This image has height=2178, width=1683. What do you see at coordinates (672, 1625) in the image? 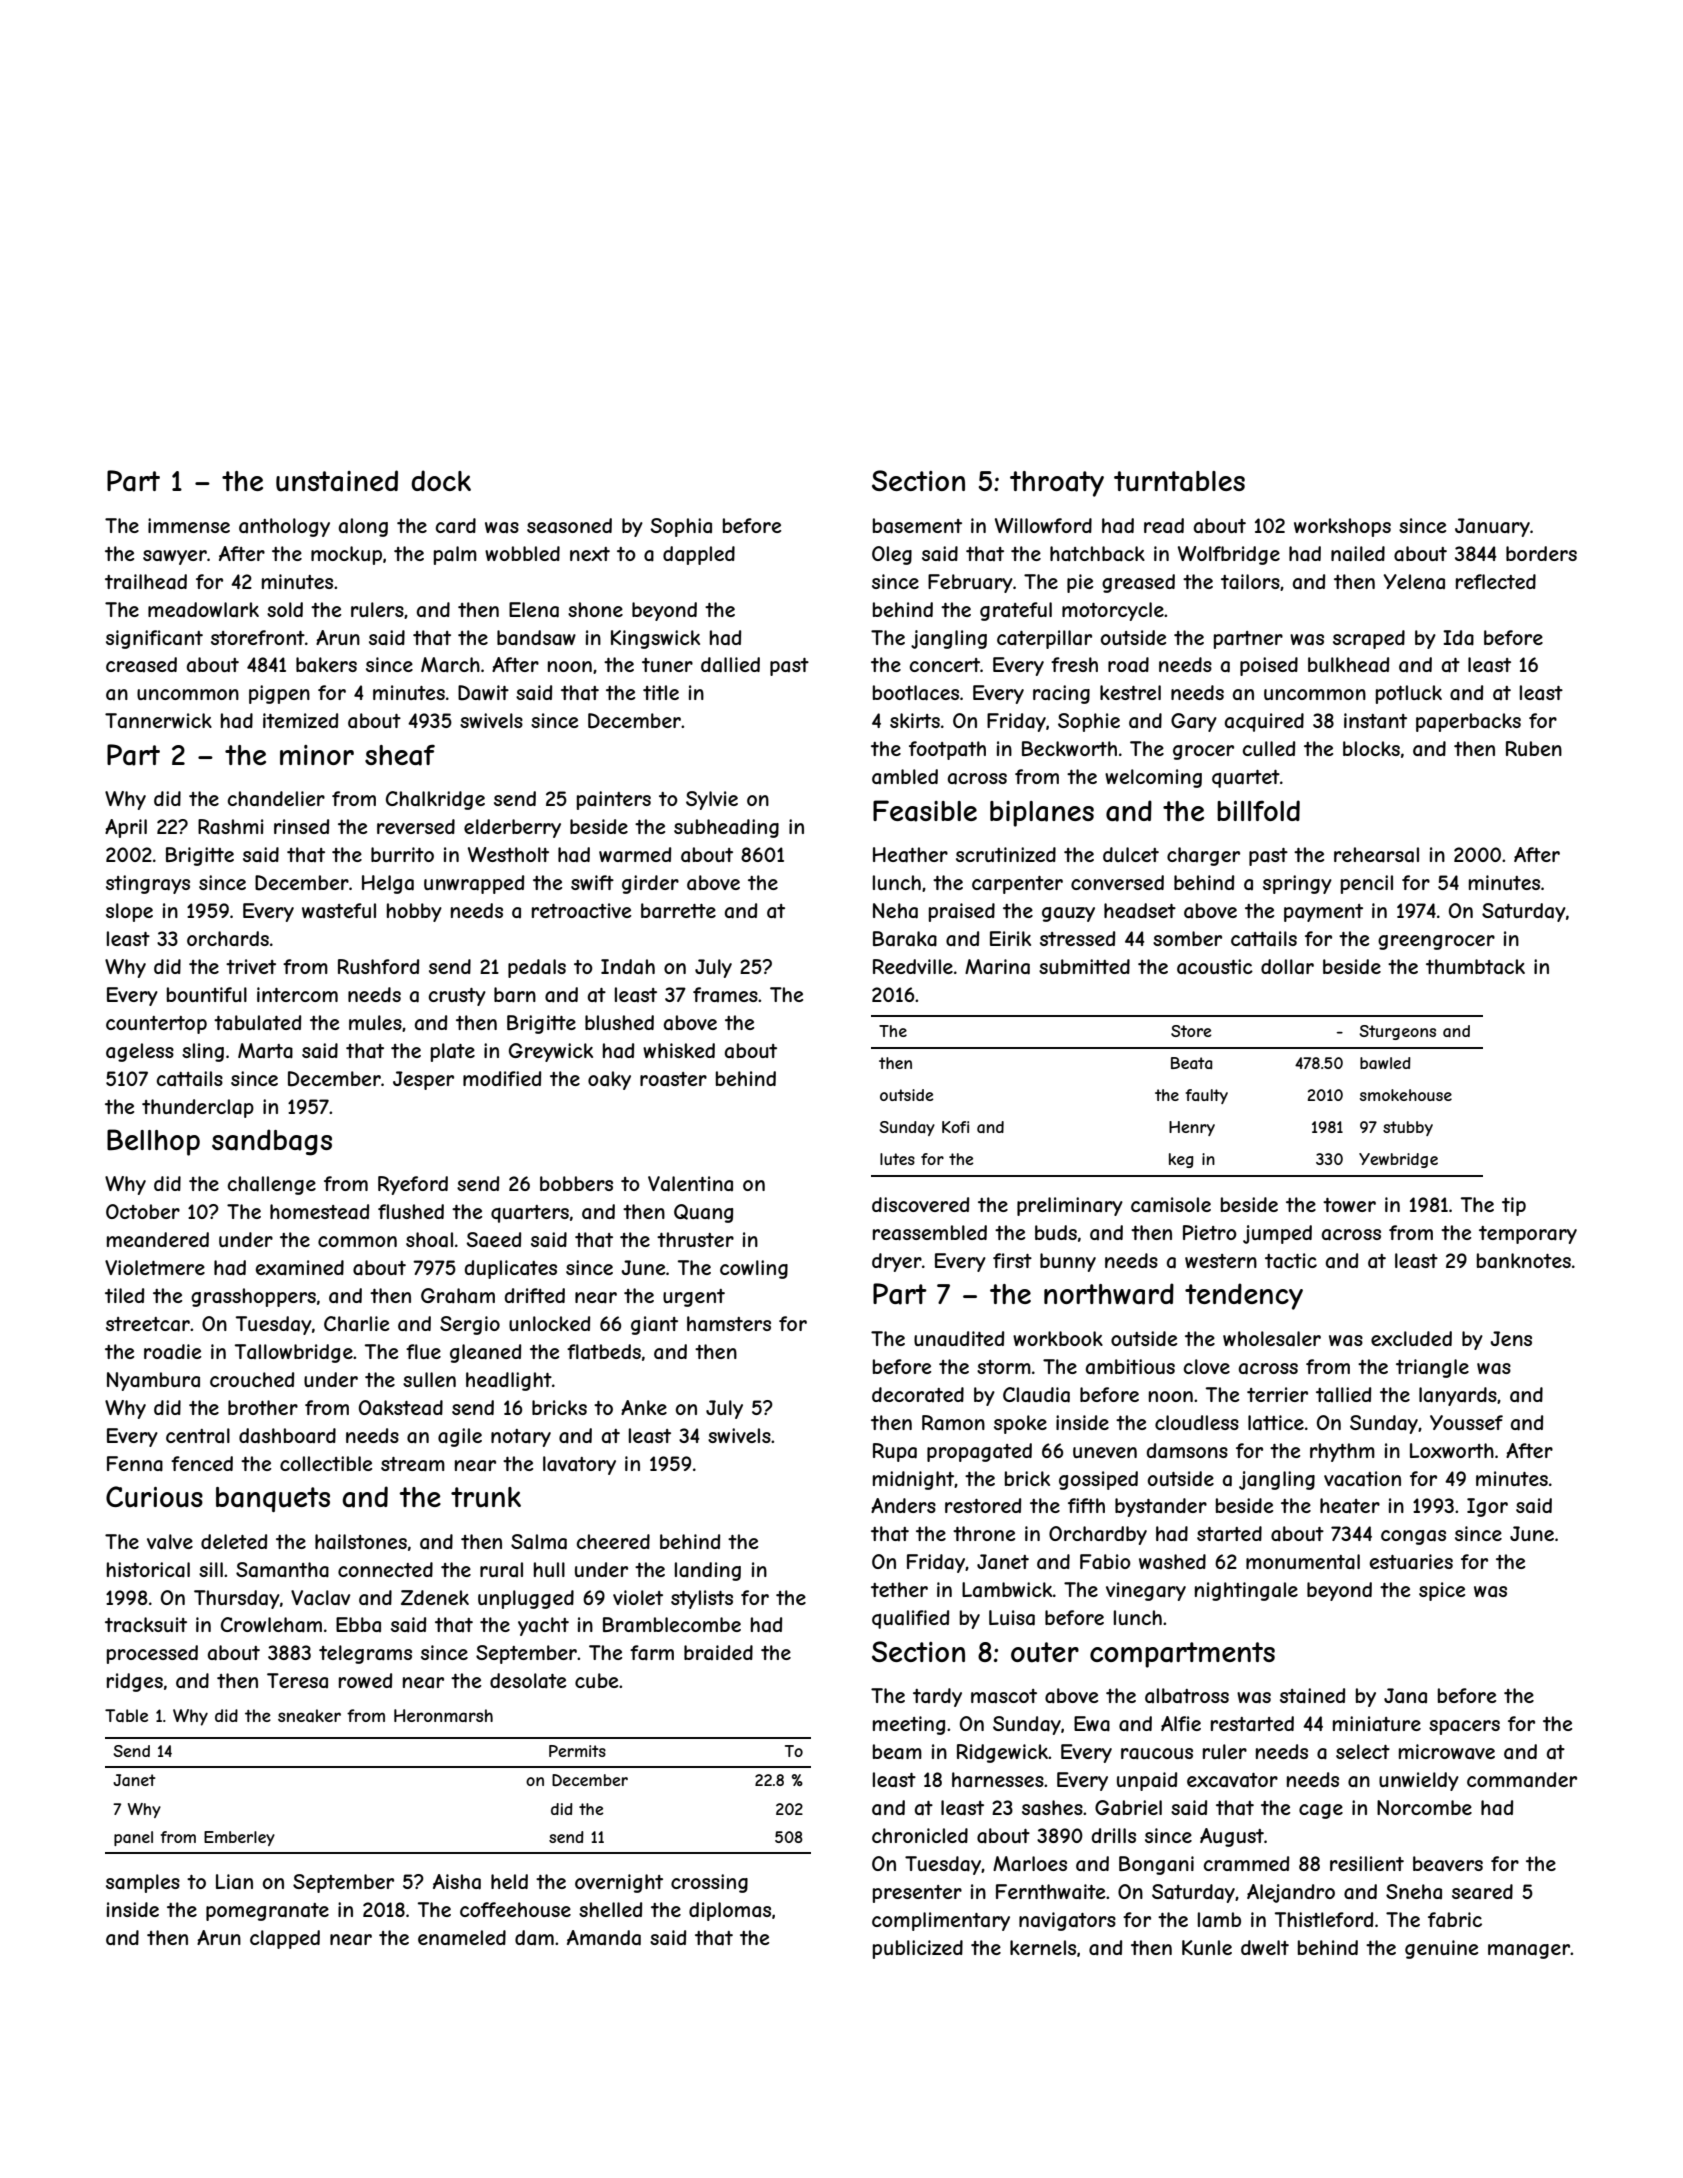
I see `Bramblecombe` at bounding box center [672, 1625].
